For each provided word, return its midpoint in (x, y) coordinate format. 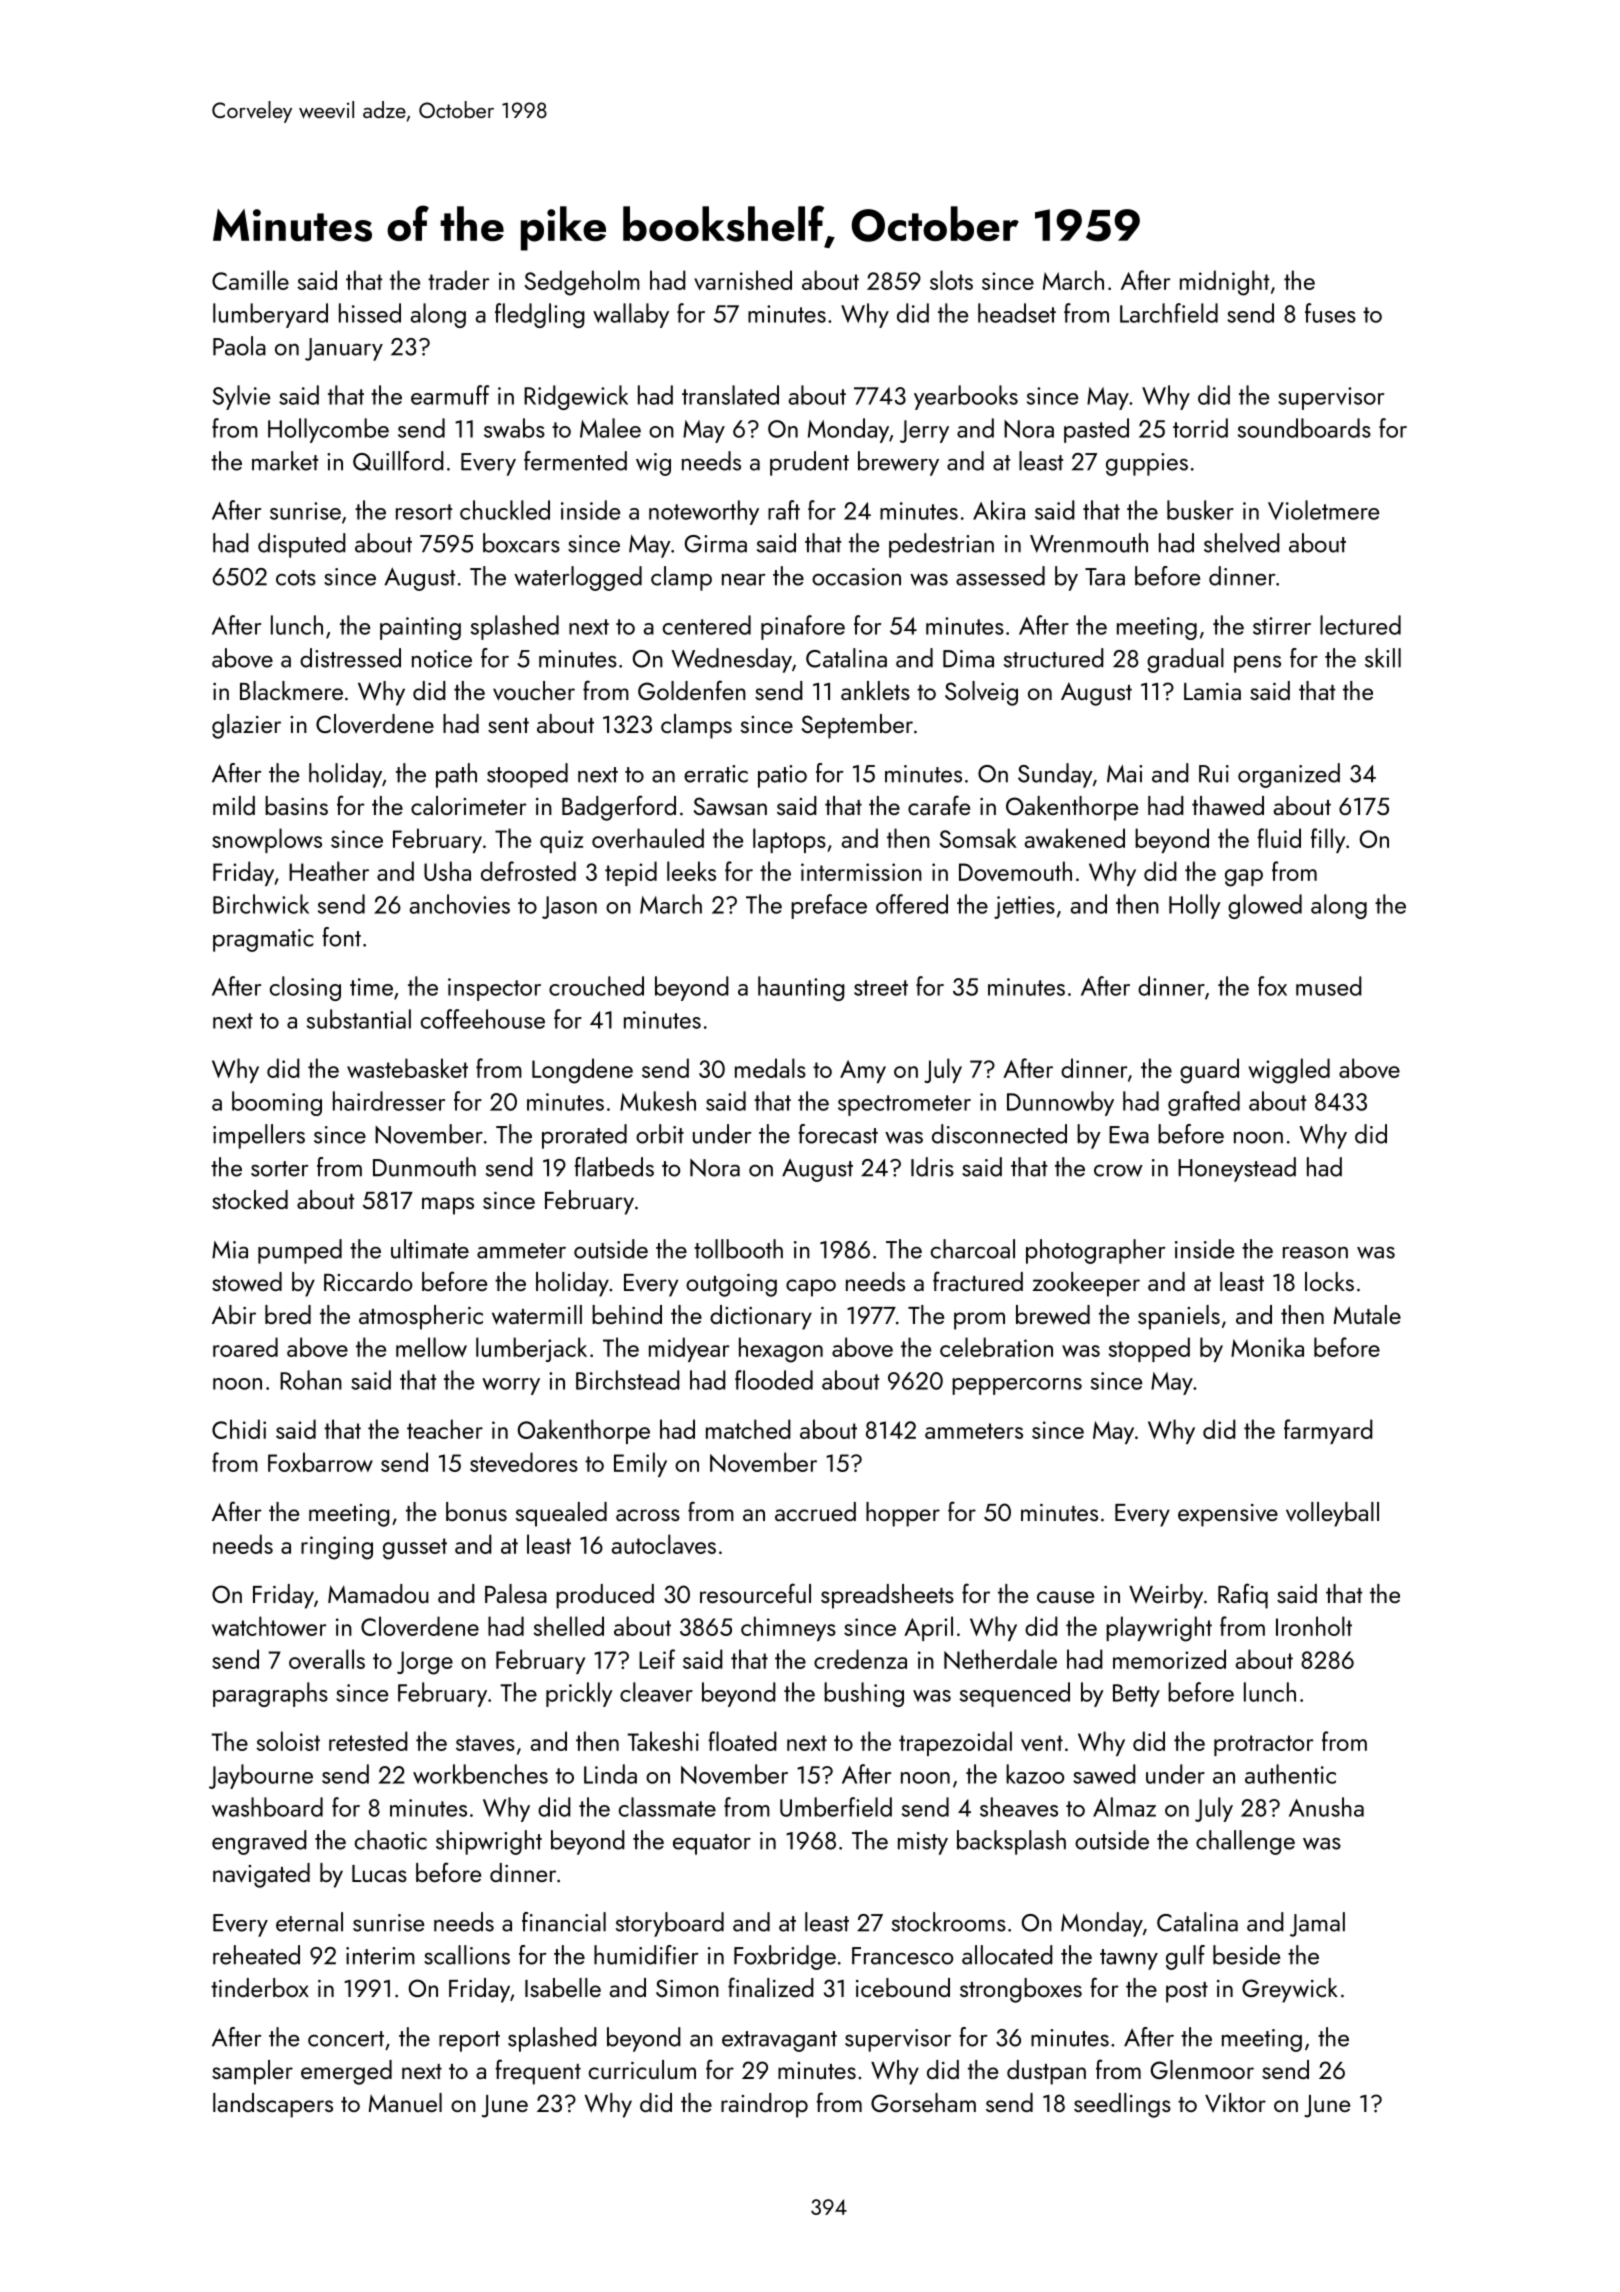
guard (1209, 1071)
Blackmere (291, 690)
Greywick (1290, 1990)
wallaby (631, 315)
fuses (1330, 313)
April (928, 1628)
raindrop (764, 2105)
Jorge (425, 1663)
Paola (239, 346)
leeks (691, 871)
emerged (346, 2072)
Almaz (1124, 1807)
